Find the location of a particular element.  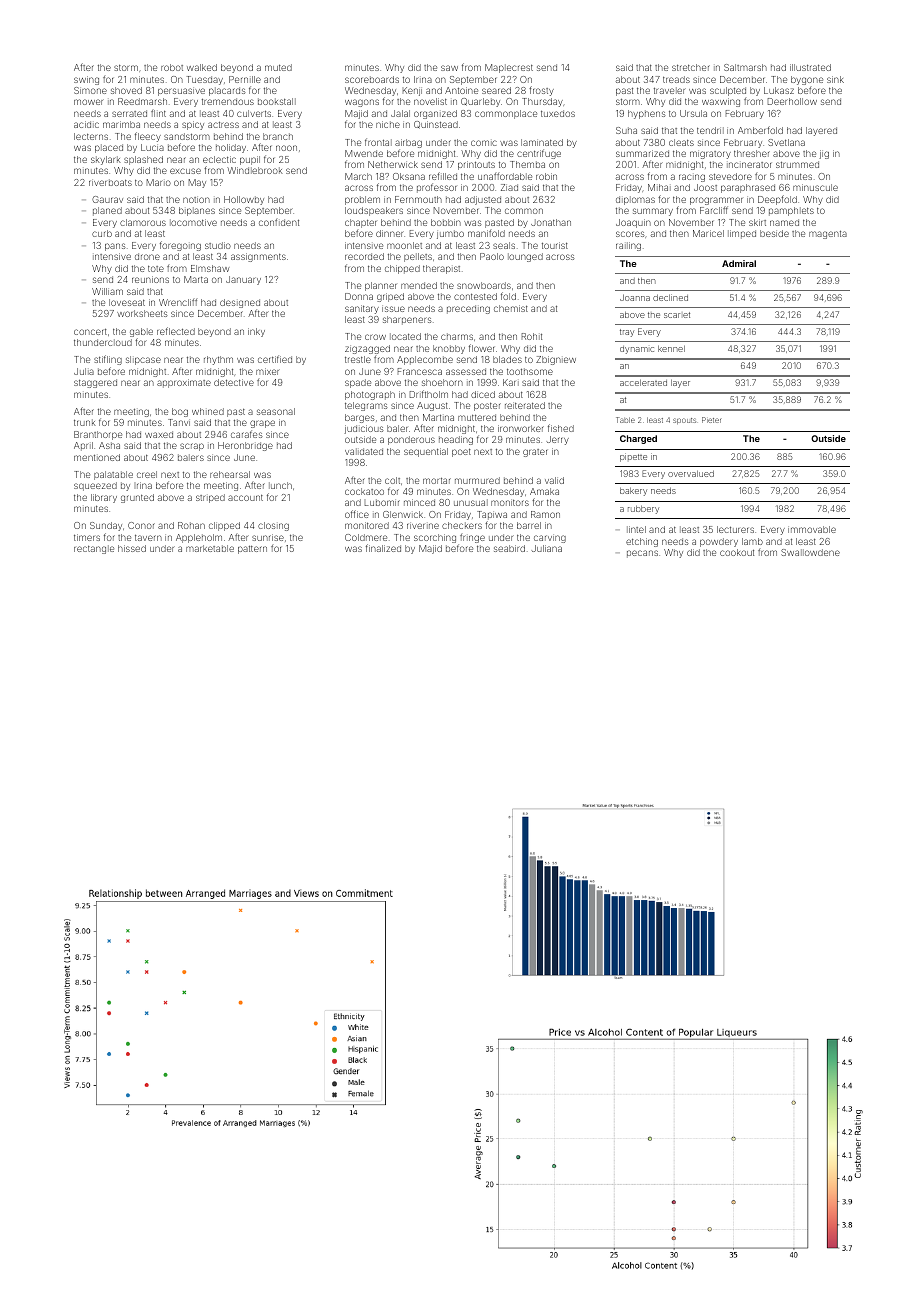

Pieter is located at coordinates (711, 420).
